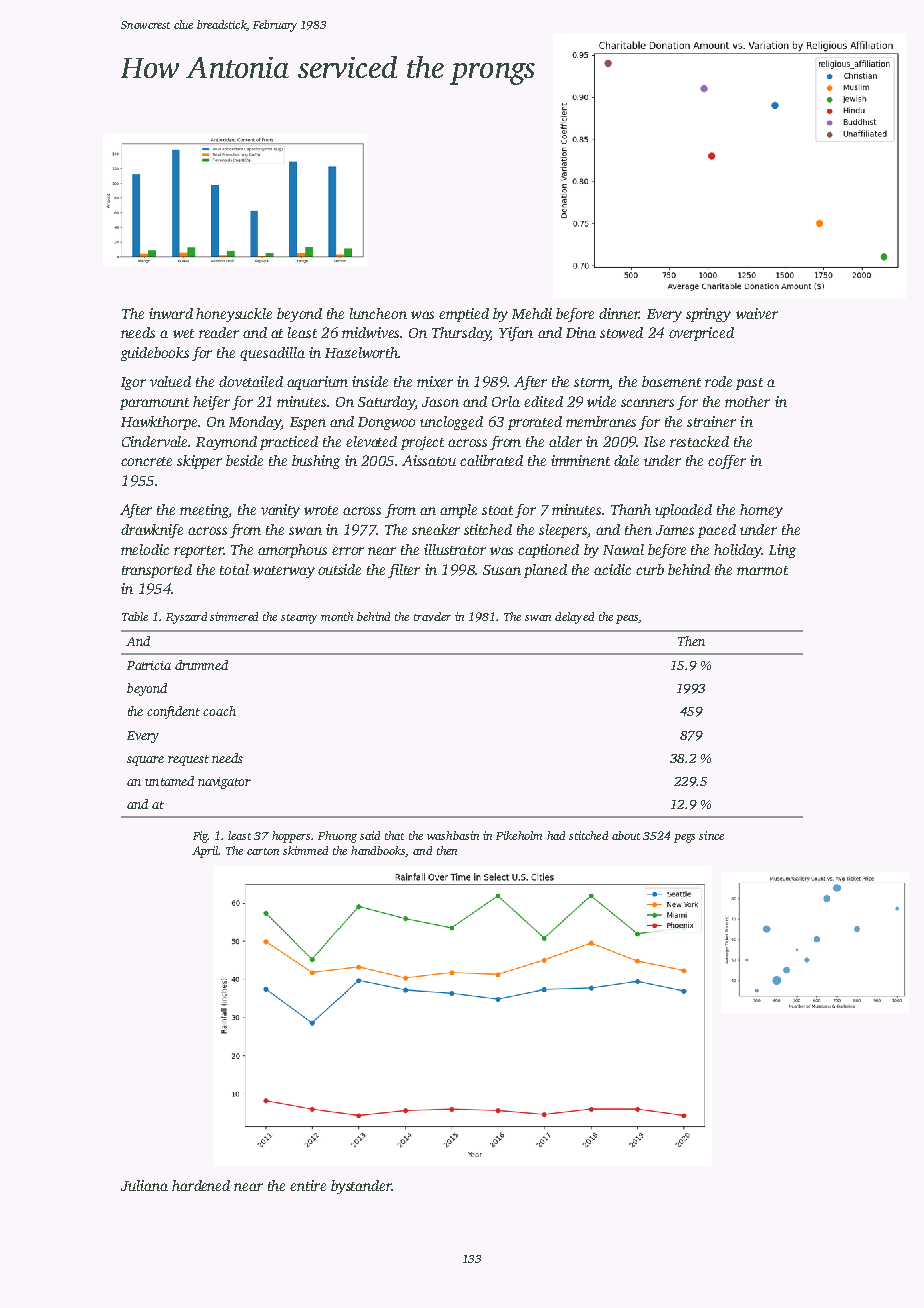 The width and height of the screenshot is (924, 1308). What do you see at coordinates (464, 315) in the screenshot?
I see `emptied` at bounding box center [464, 315].
